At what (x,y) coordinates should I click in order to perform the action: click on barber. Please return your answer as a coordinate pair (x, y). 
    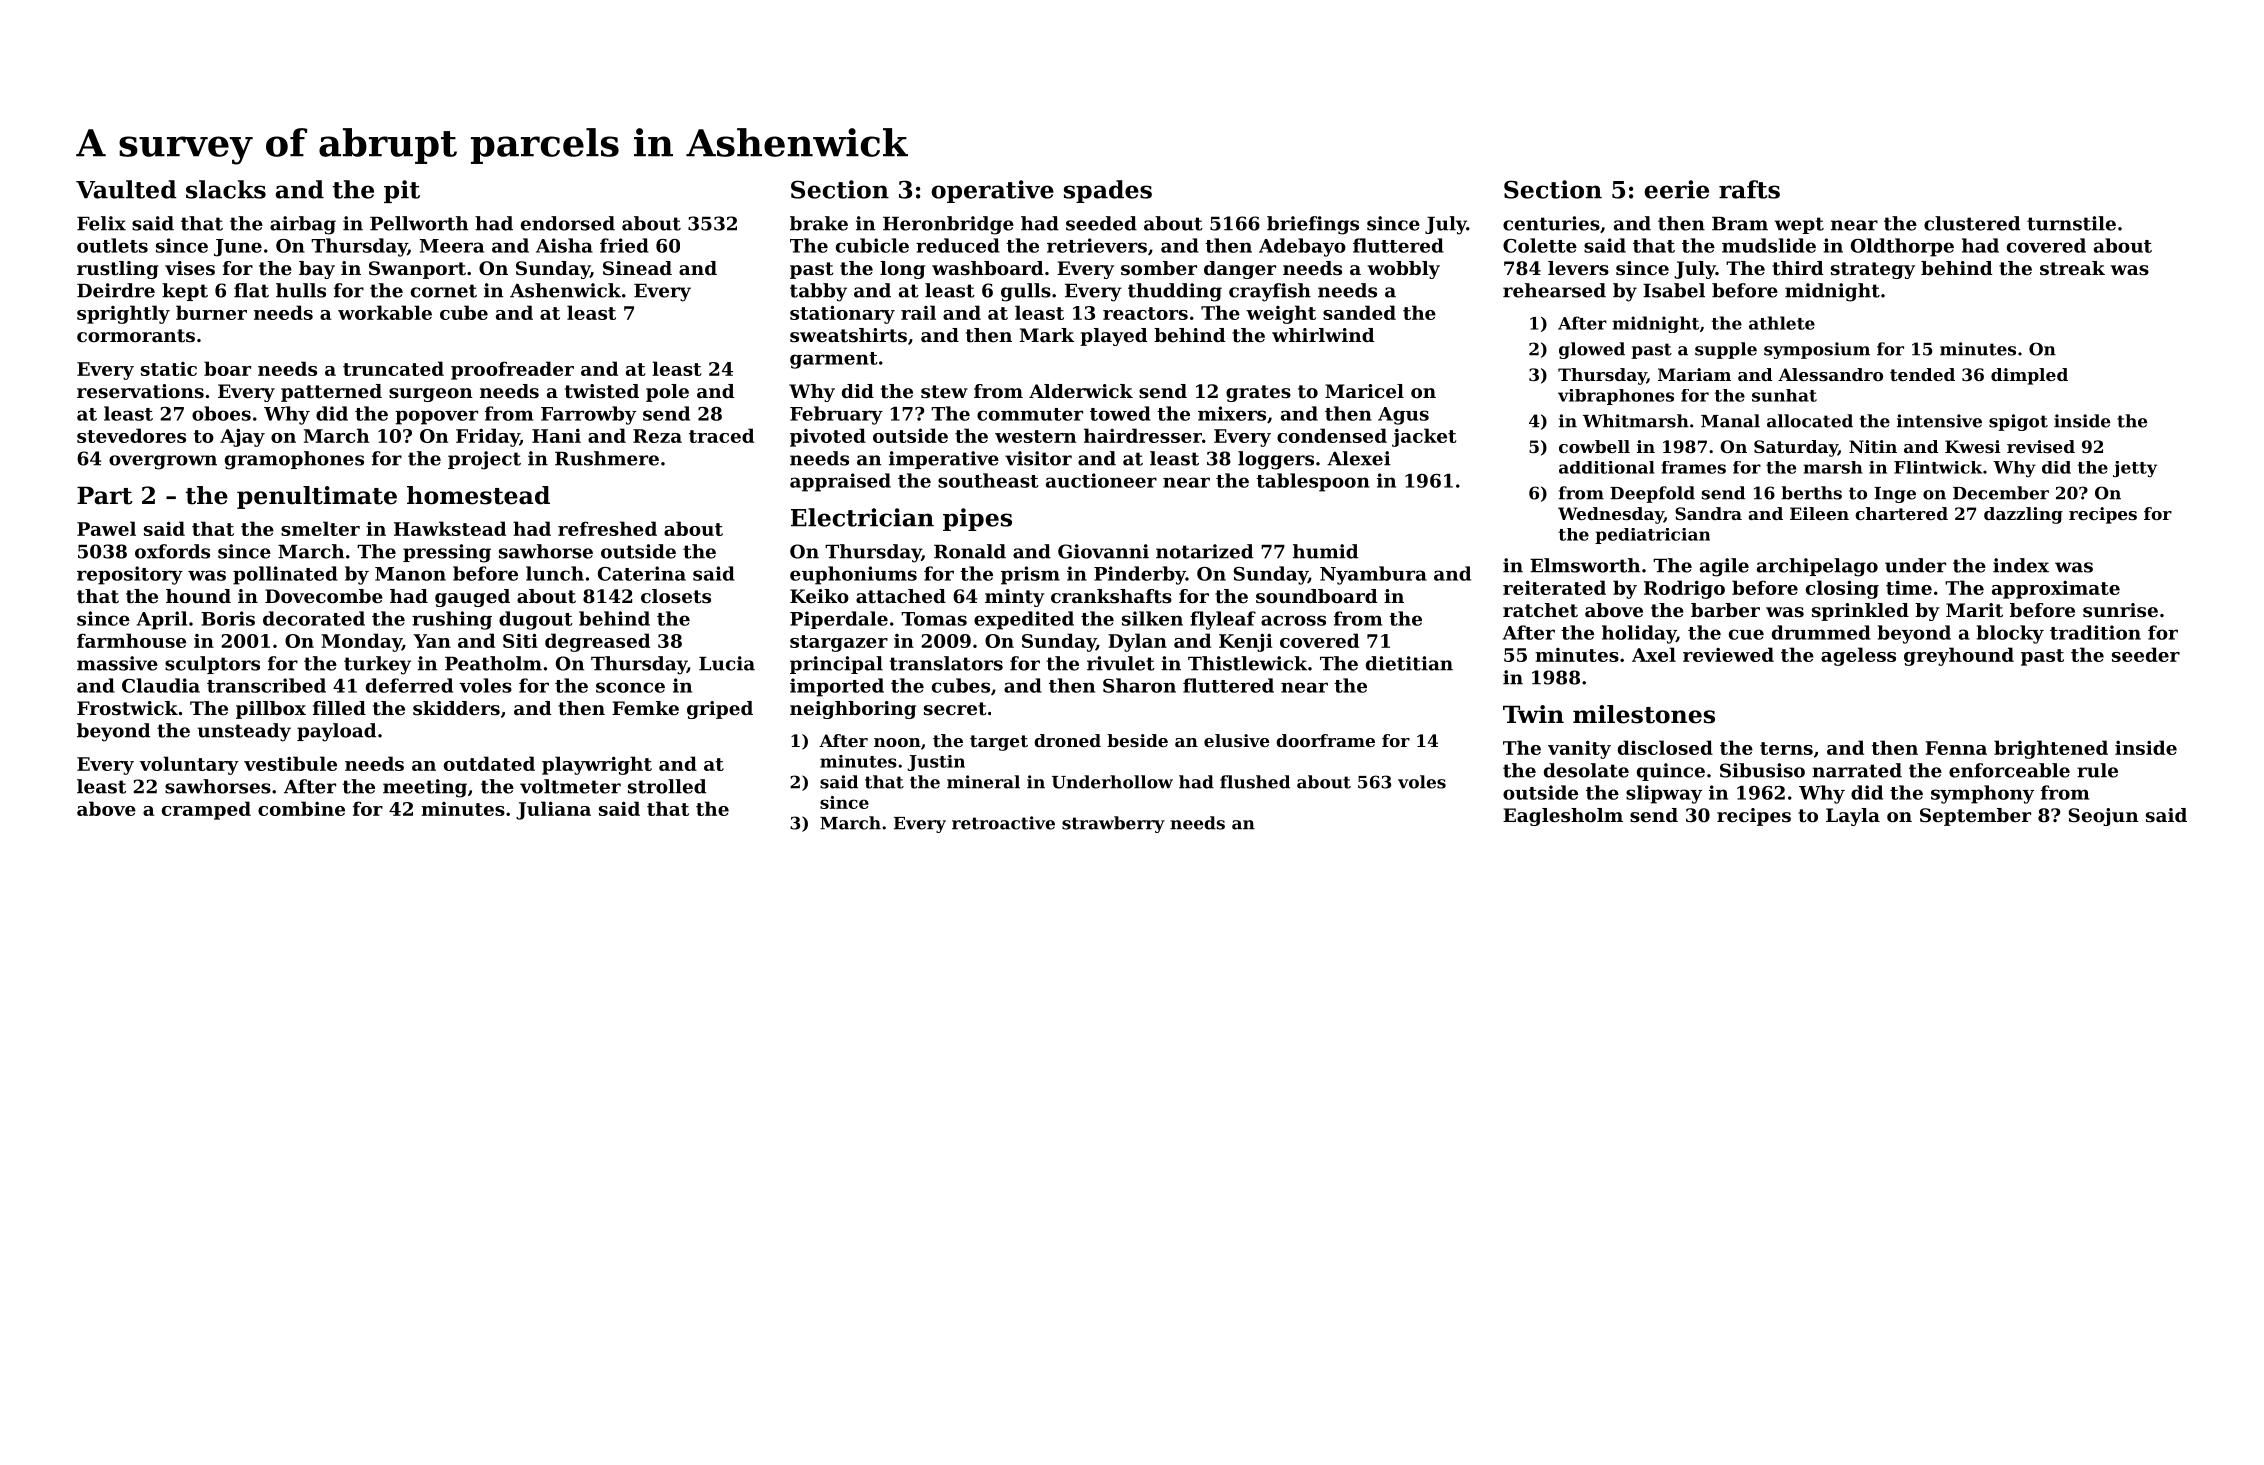
    Looking at the image, I should click on (1725, 610).
